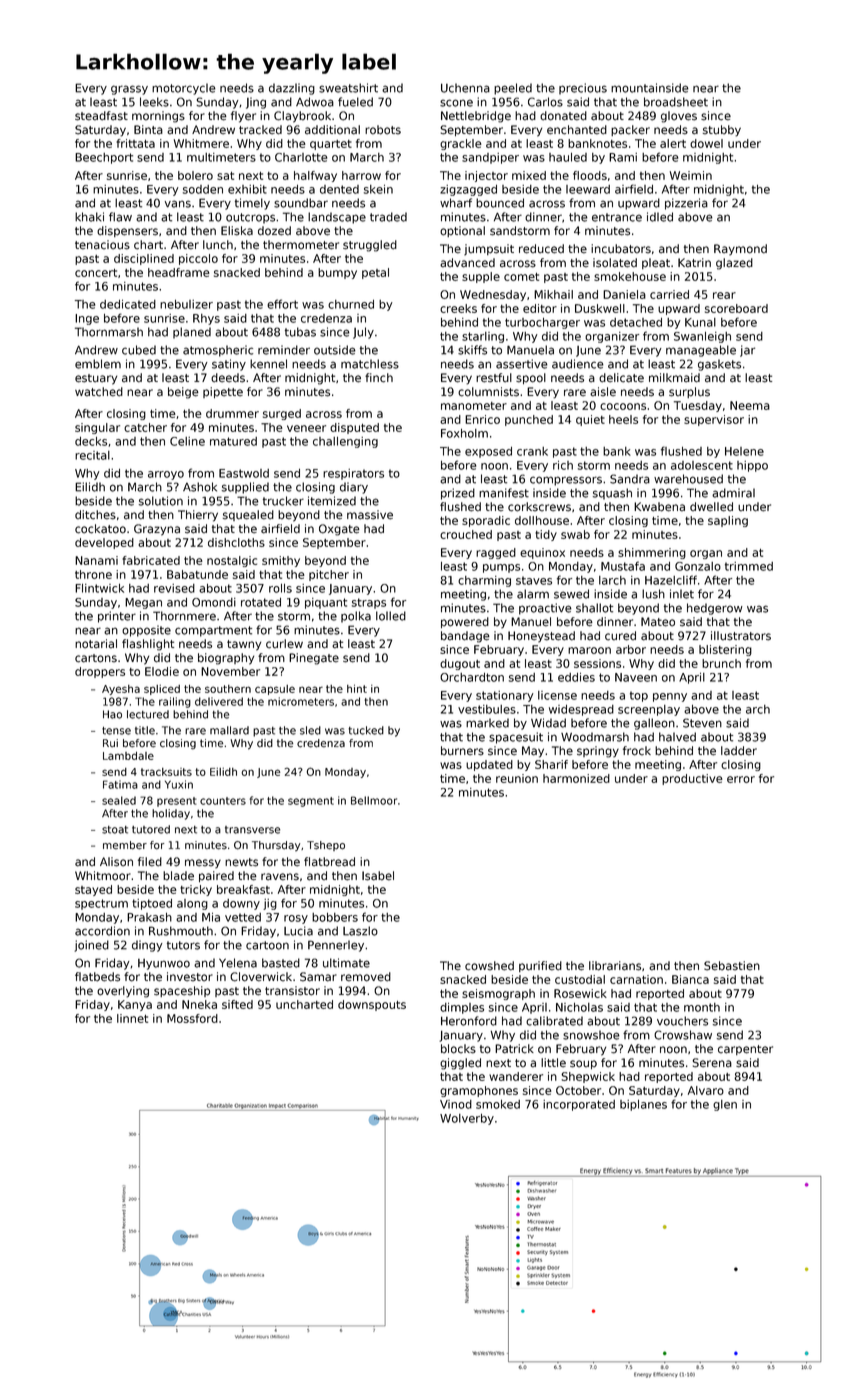 This screenshot has height=1400, width=849. I want to click on Enrico, so click(482, 419).
